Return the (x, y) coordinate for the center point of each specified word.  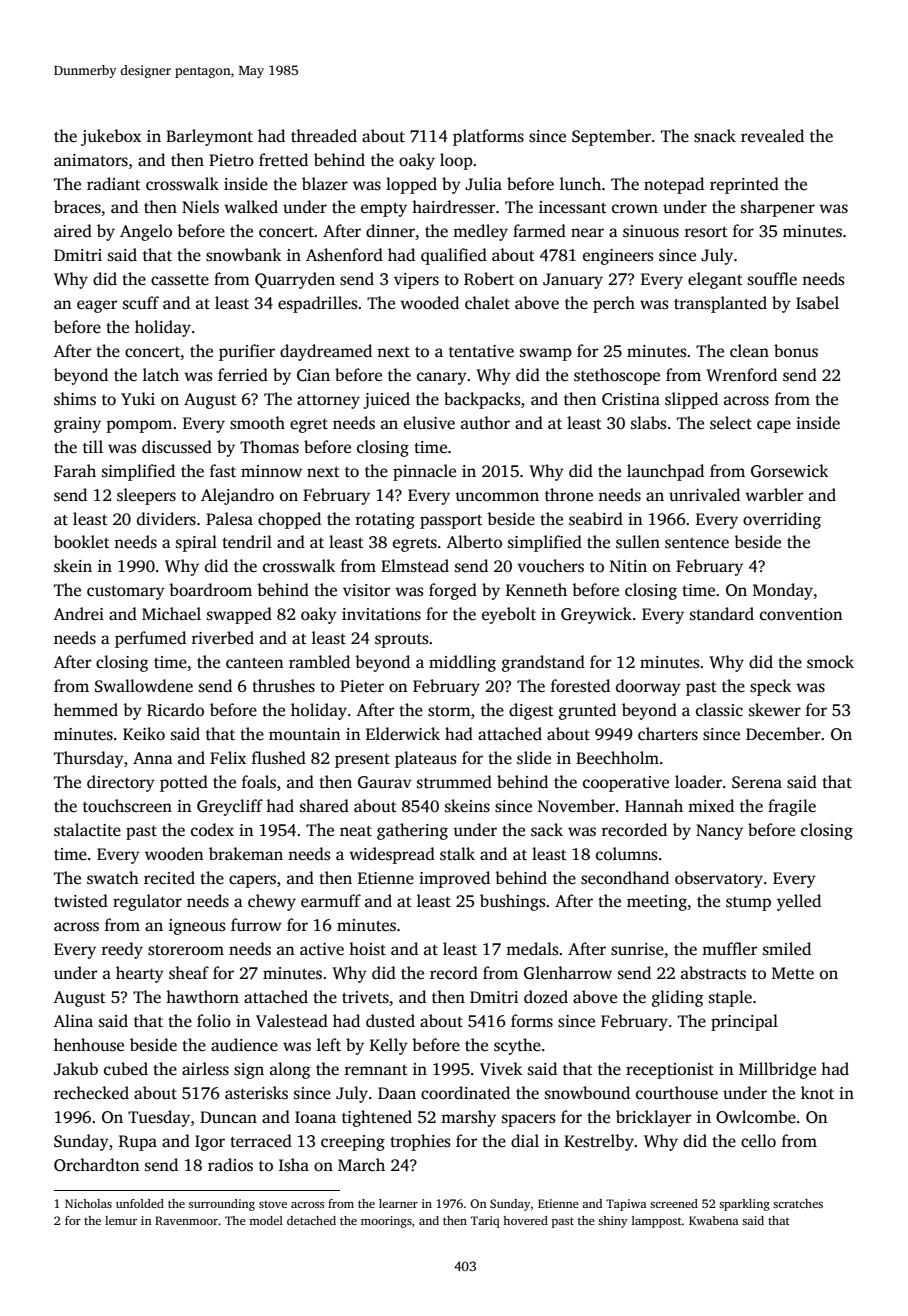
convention (801, 614)
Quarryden (295, 280)
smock (830, 662)
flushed (279, 758)
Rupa (138, 1143)
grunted (587, 711)
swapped (239, 615)
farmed (539, 231)
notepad (674, 185)
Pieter (362, 686)
